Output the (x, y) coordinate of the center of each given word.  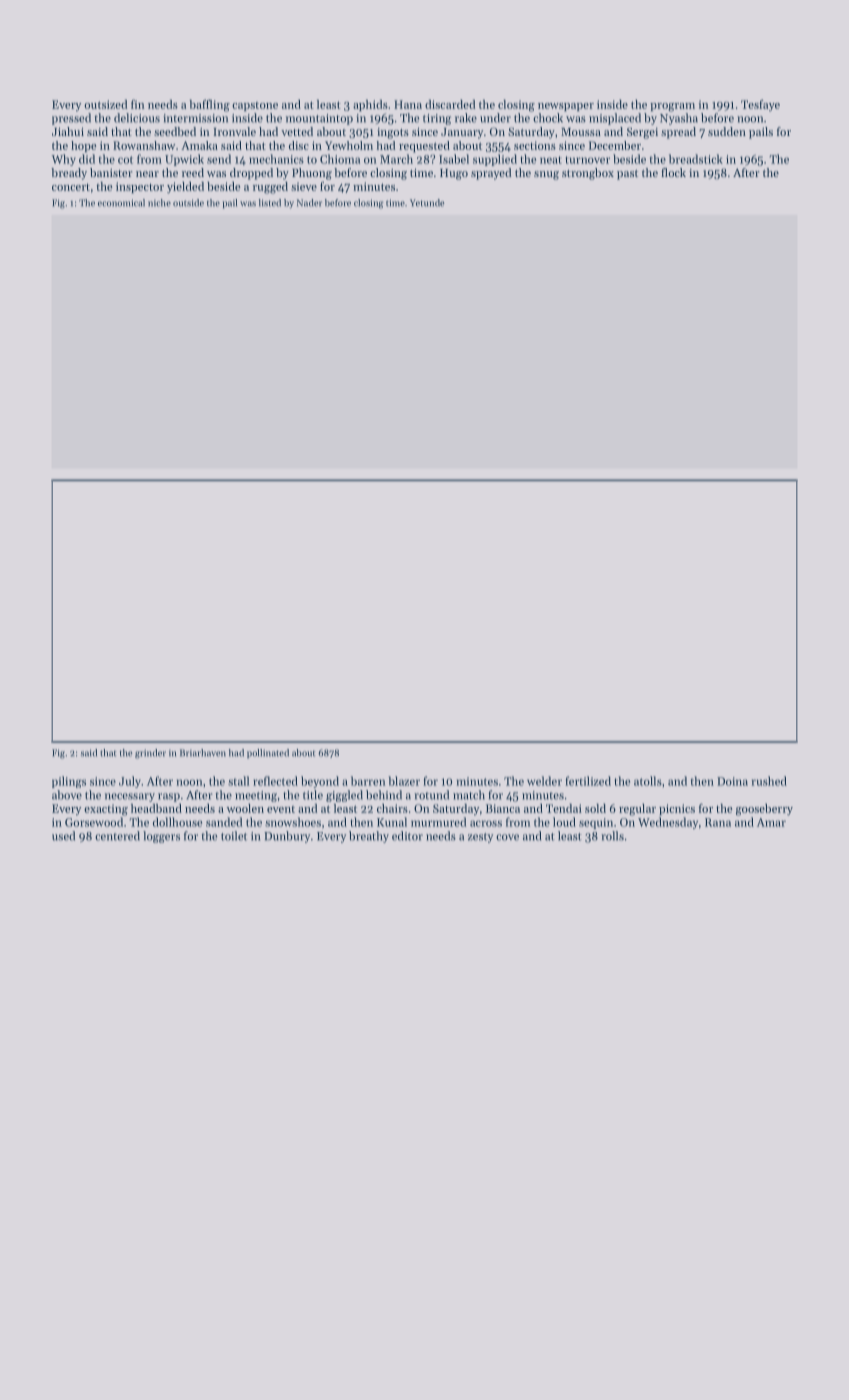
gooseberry (764, 810)
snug (546, 175)
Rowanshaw (144, 145)
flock (673, 172)
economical (121, 203)
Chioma (340, 159)
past (627, 175)
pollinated (268, 753)
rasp (169, 797)
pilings (69, 782)
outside (188, 203)
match (469, 795)
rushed (769, 781)
